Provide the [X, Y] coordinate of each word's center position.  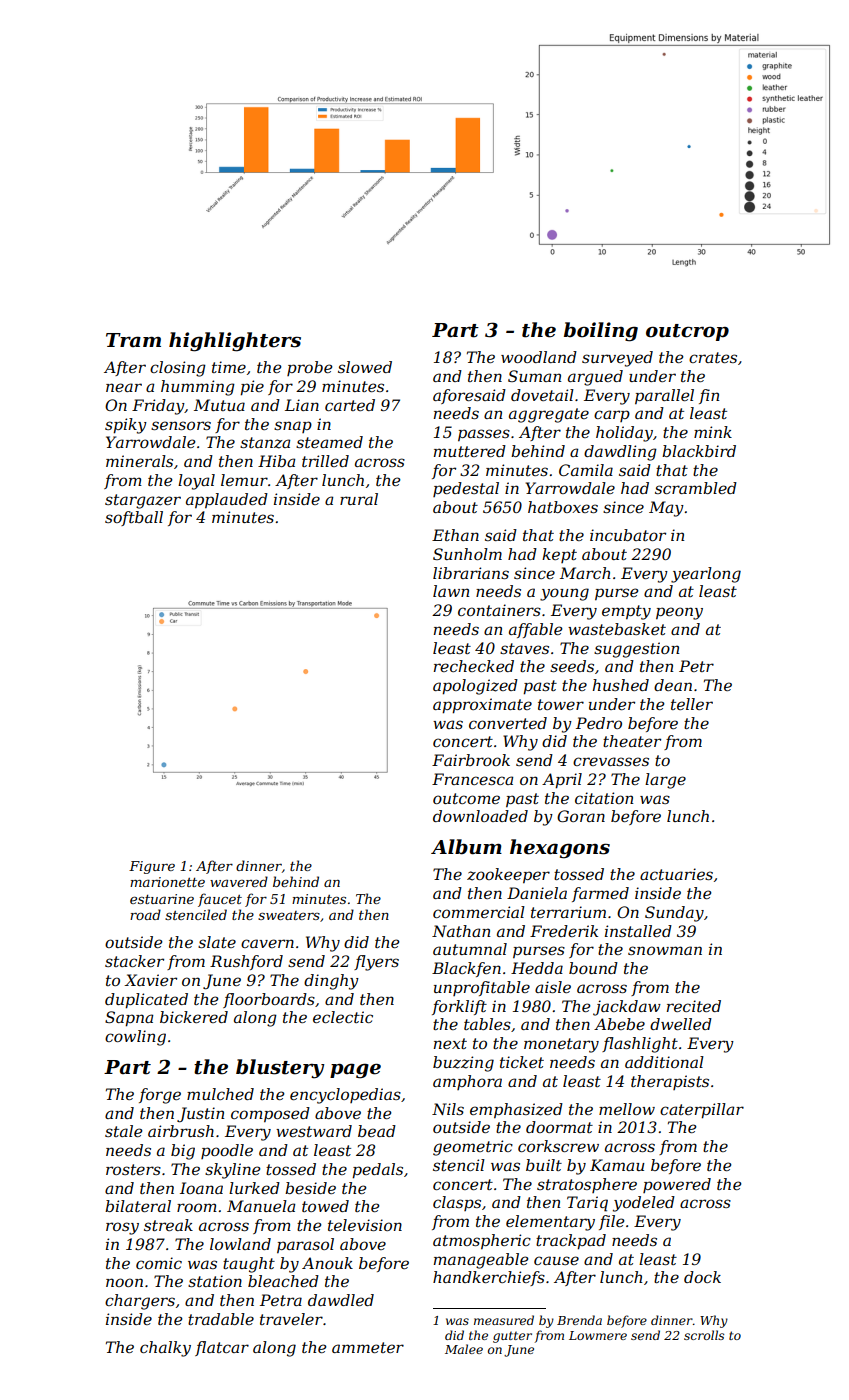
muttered [470, 451]
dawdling [620, 453]
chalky [165, 1349]
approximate [482, 706]
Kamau [617, 1165]
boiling [601, 332]
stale [123, 1131]
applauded [227, 500]
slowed [365, 367]
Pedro [599, 723]
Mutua [219, 405]
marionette [167, 882]
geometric [473, 1148]
